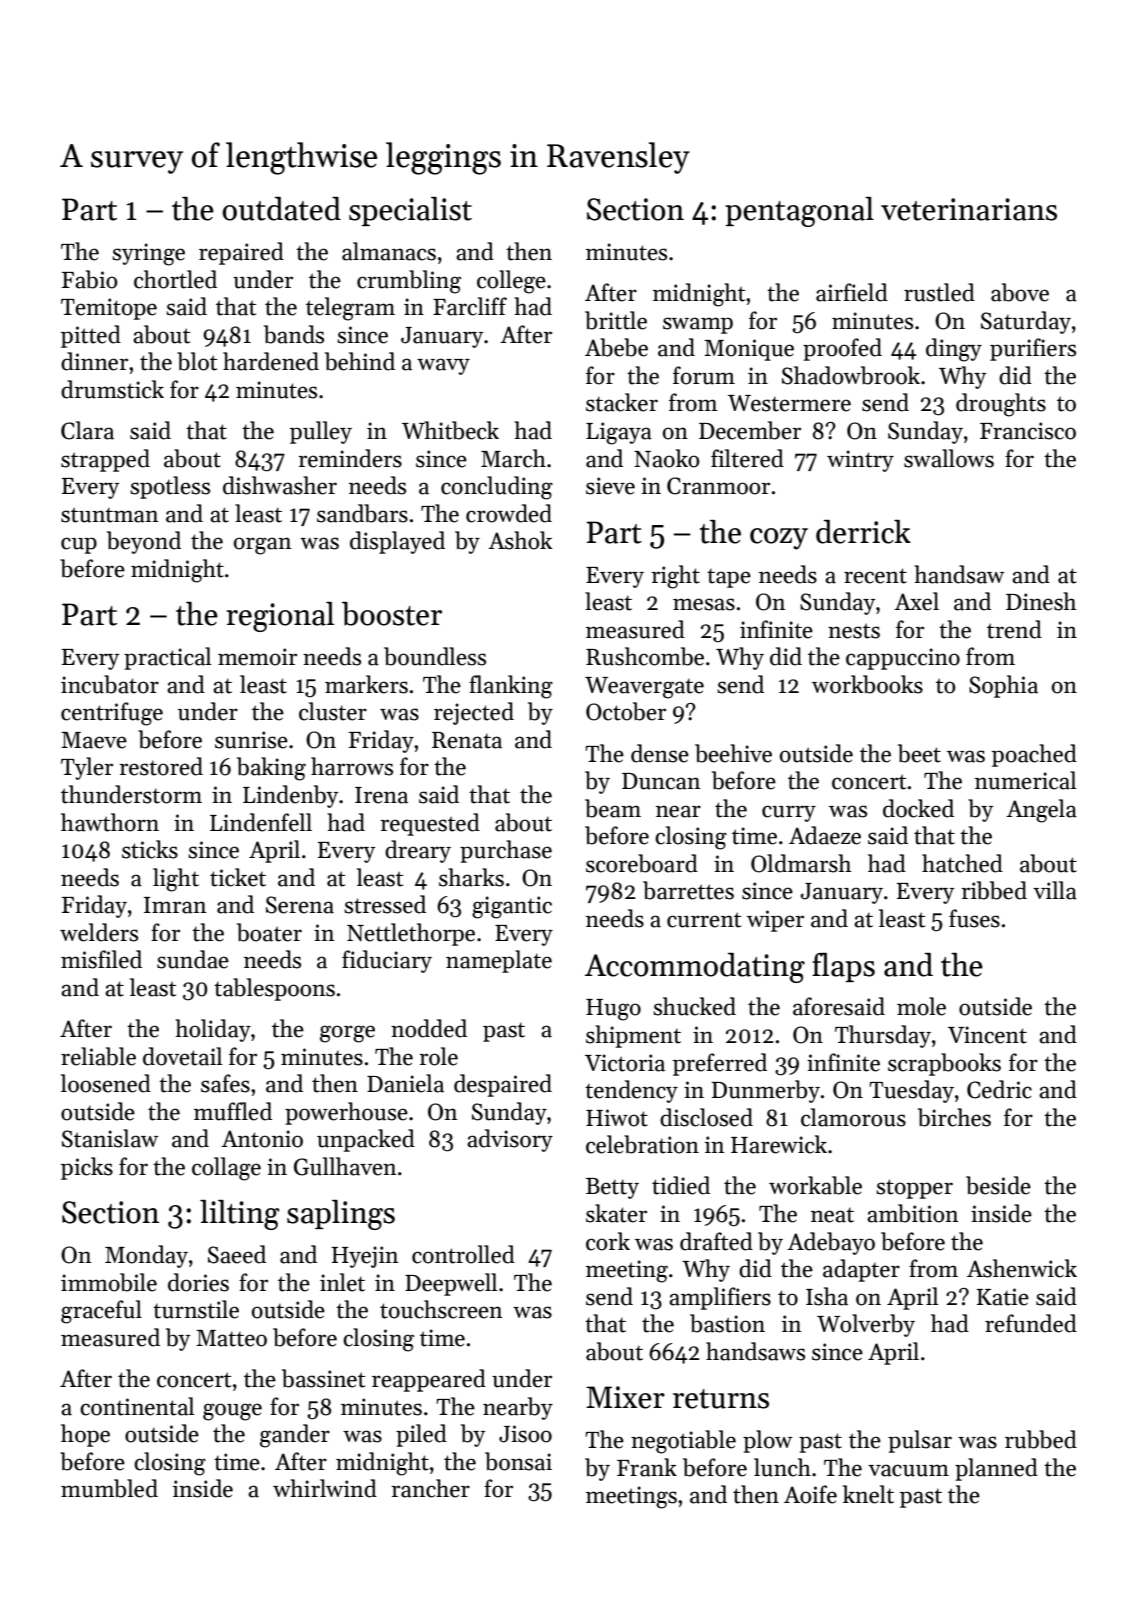  What do you see at coordinates (716, 1241) in the screenshot?
I see `drafted` at bounding box center [716, 1241].
